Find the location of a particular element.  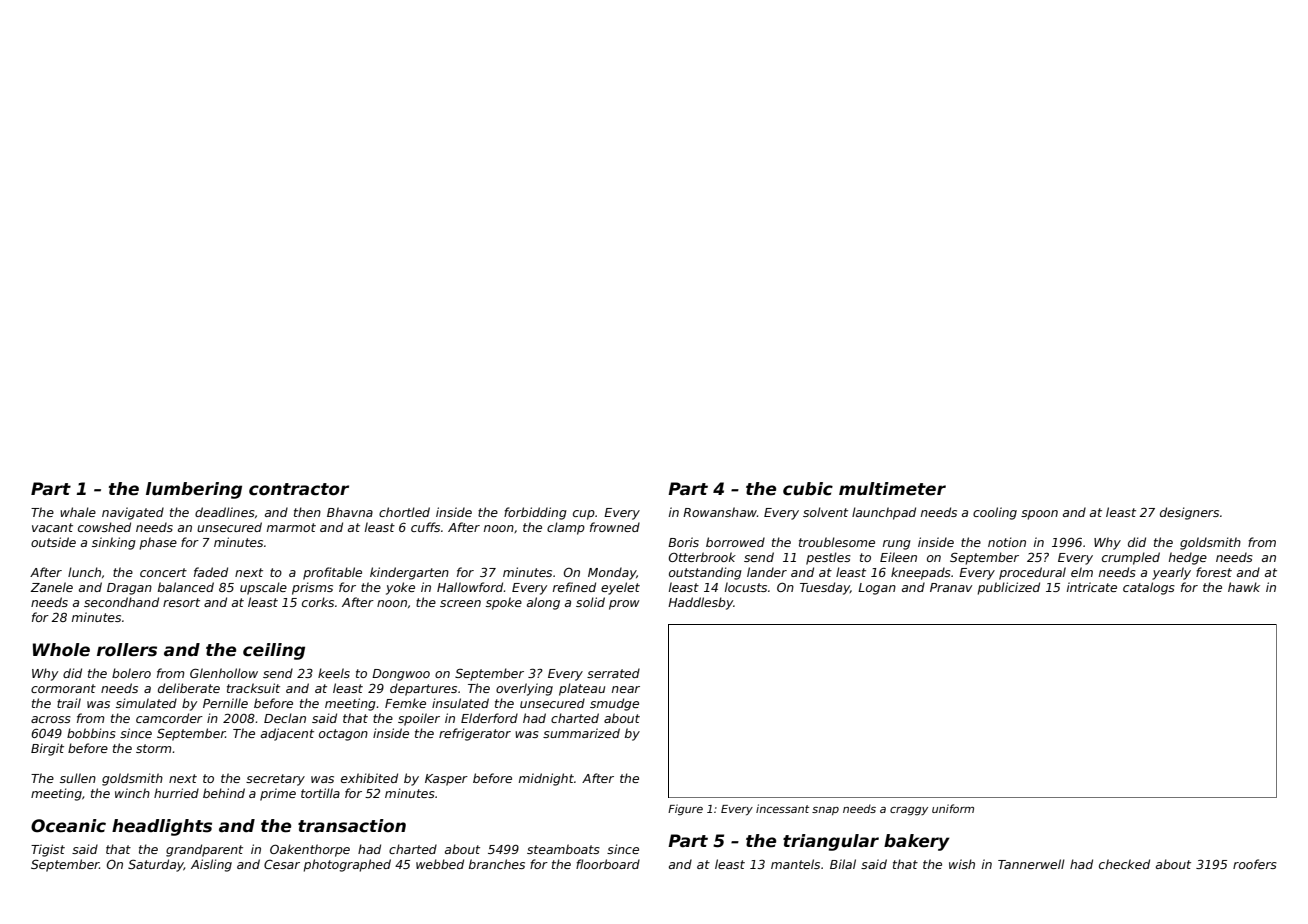

phase is located at coordinates (158, 543).
